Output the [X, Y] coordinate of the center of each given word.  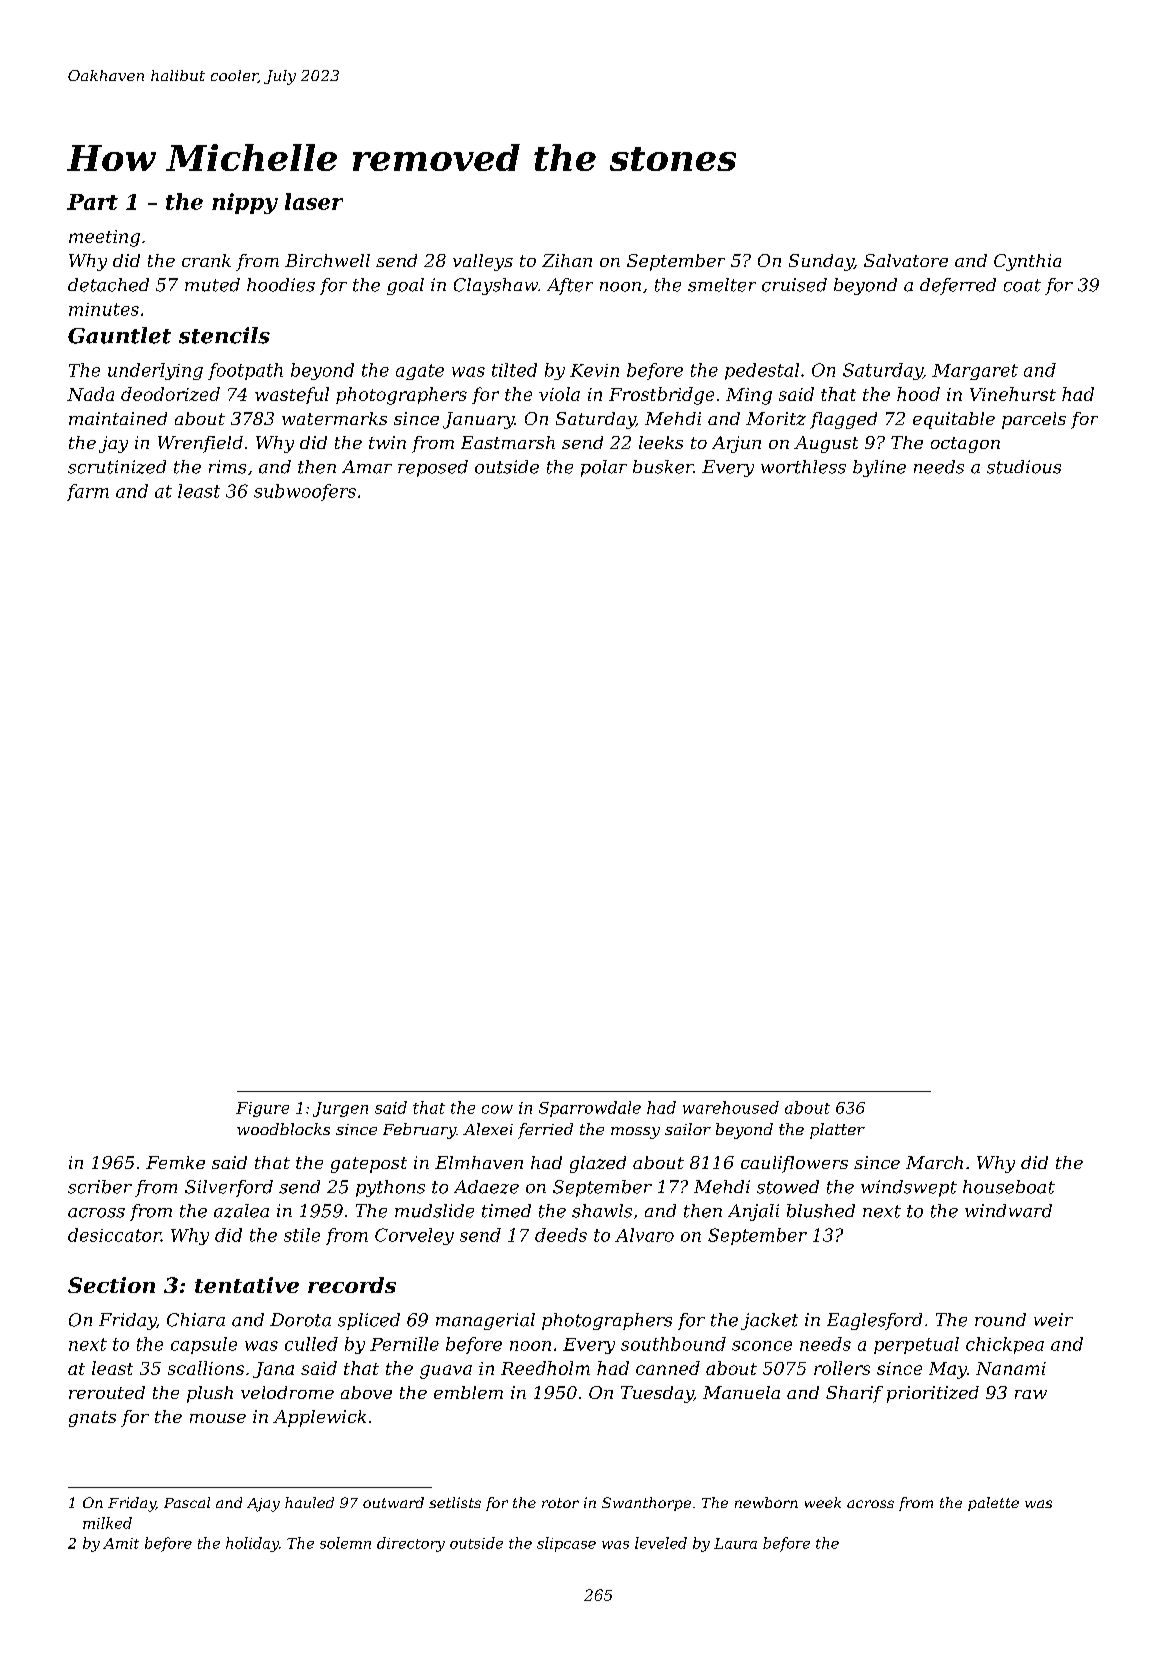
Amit [121, 1543]
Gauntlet [119, 335]
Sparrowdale [590, 1109]
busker [663, 467]
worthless [803, 467]
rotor [560, 1503]
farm [88, 492]
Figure [262, 1109]
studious [1024, 467]
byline [879, 468]
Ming [749, 396]
